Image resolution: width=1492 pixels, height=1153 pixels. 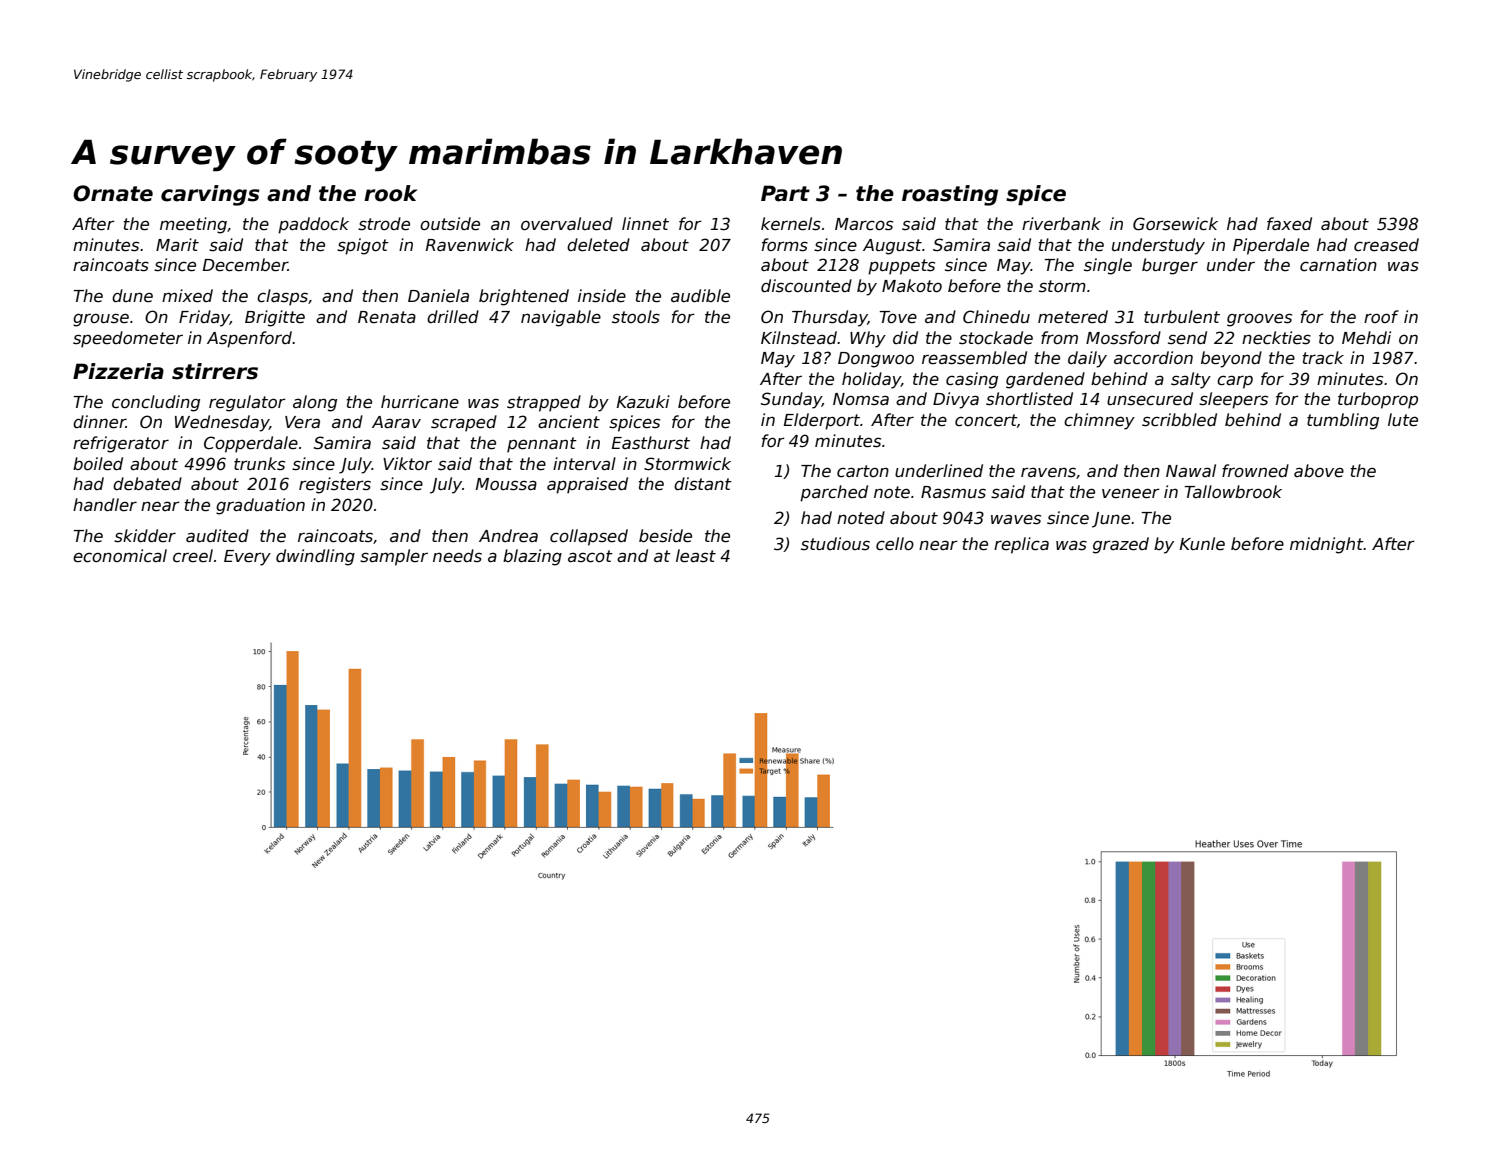 I want to click on least, so click(x=696, y=556).
